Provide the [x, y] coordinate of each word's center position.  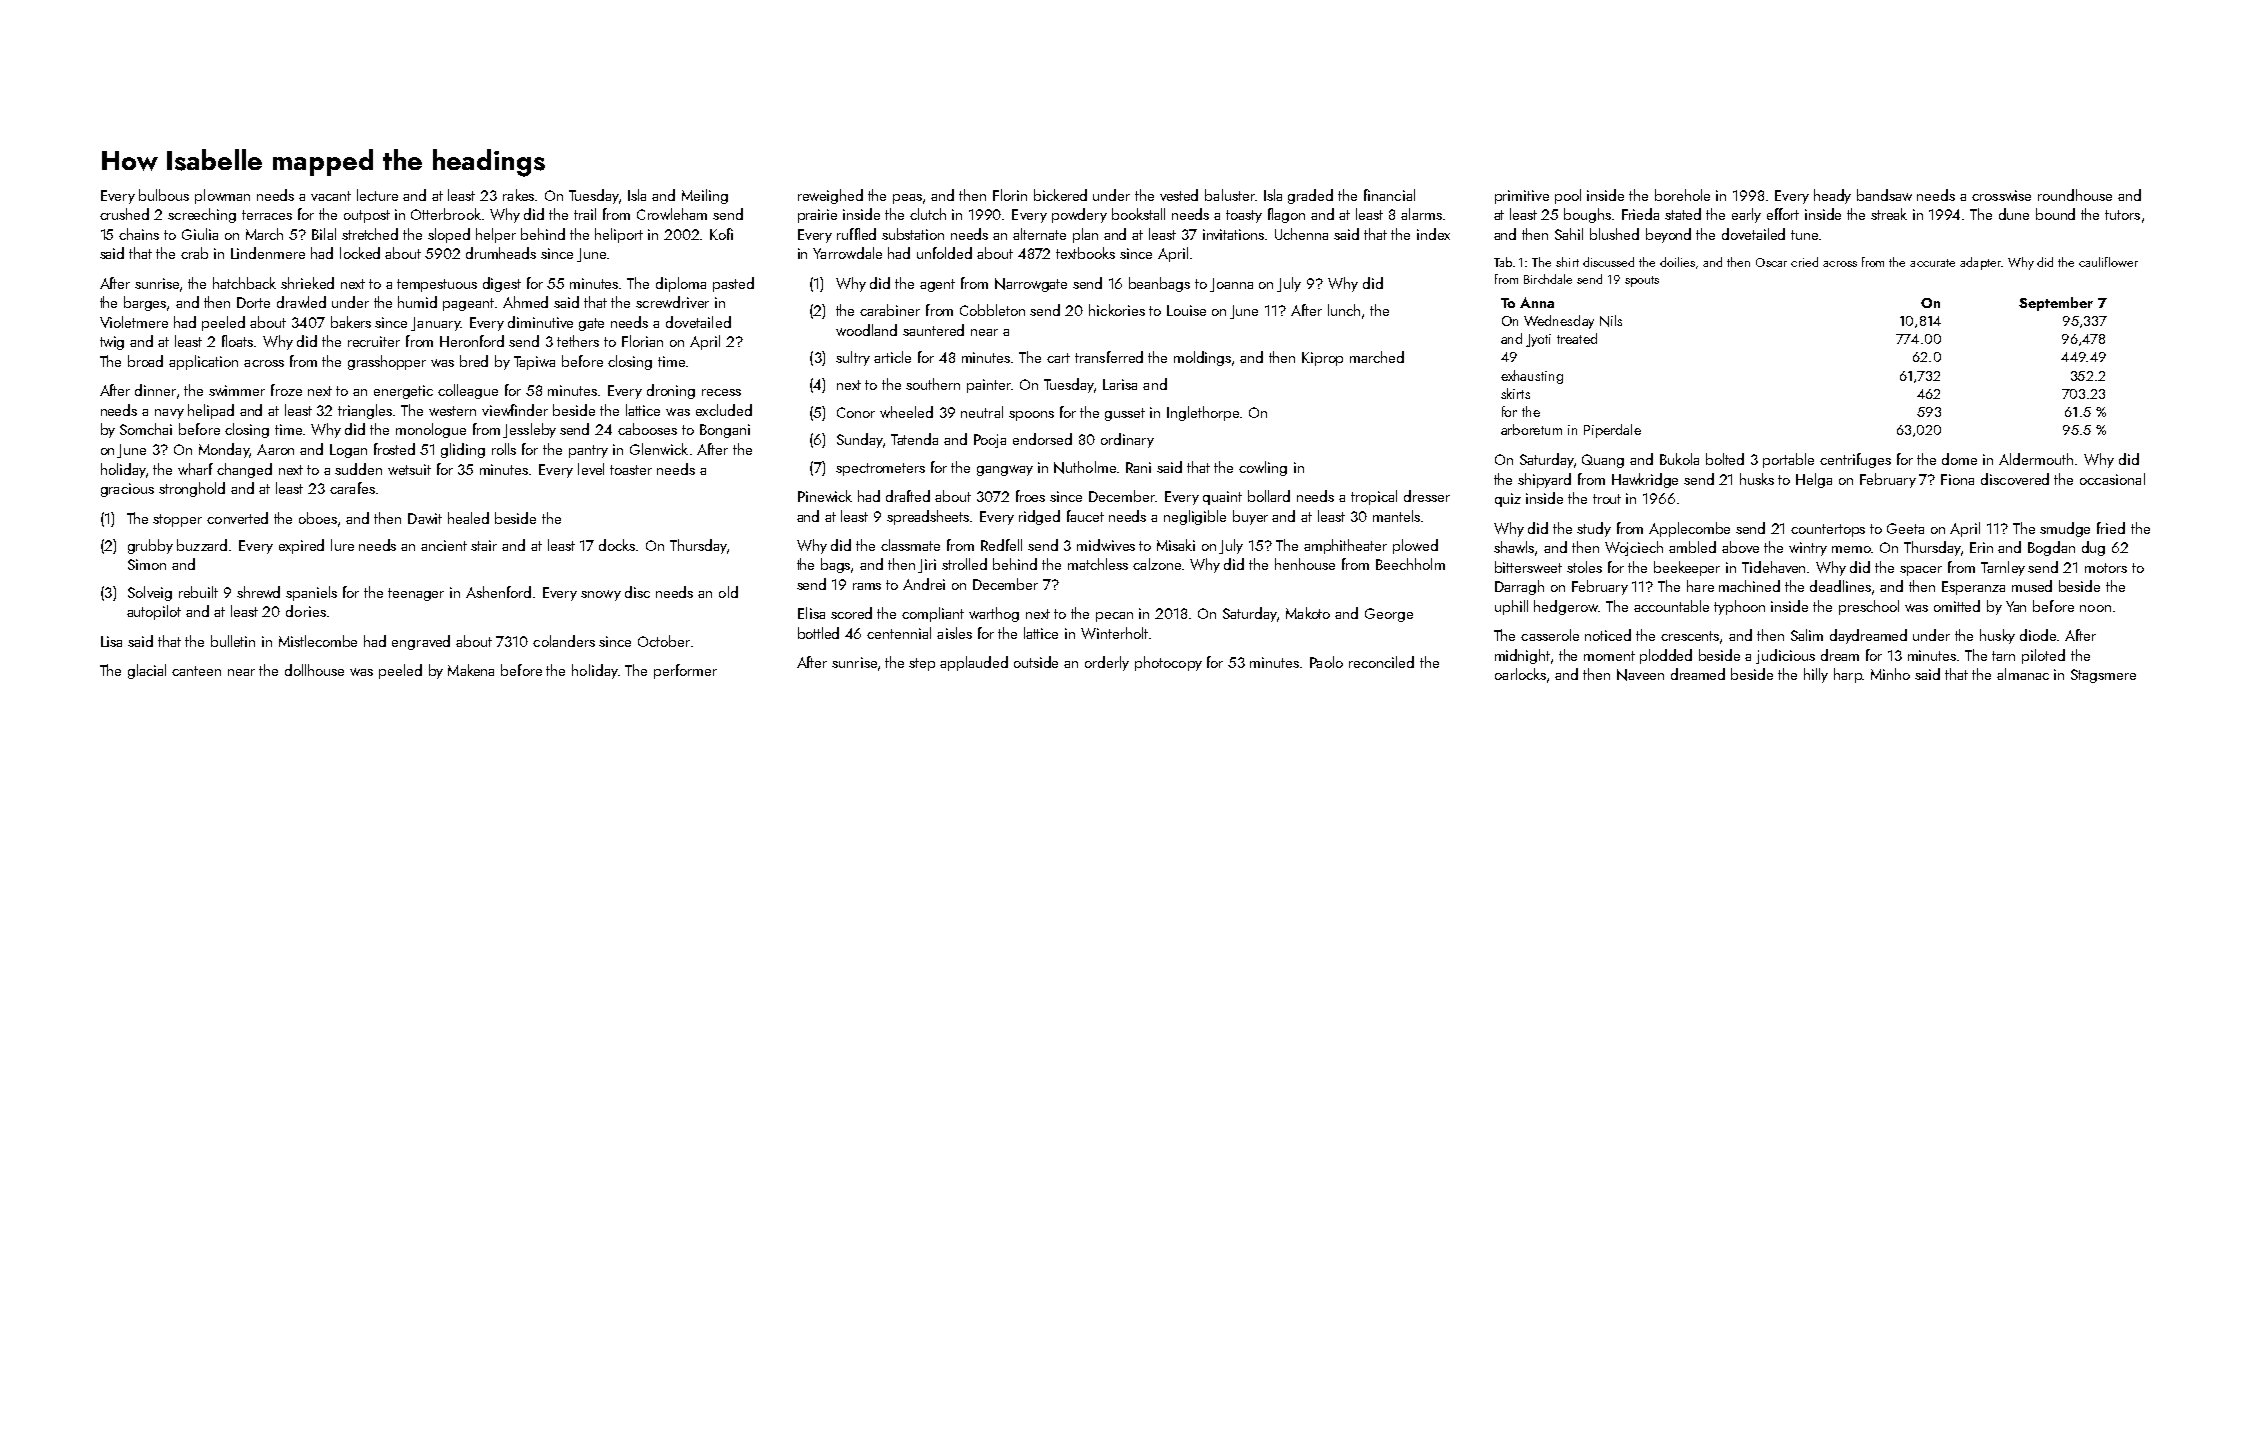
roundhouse [2075, 195]
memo [1851, 549]
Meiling [705, 196]
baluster [1230, 195]
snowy [601, 595]
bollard [1269, 496]
